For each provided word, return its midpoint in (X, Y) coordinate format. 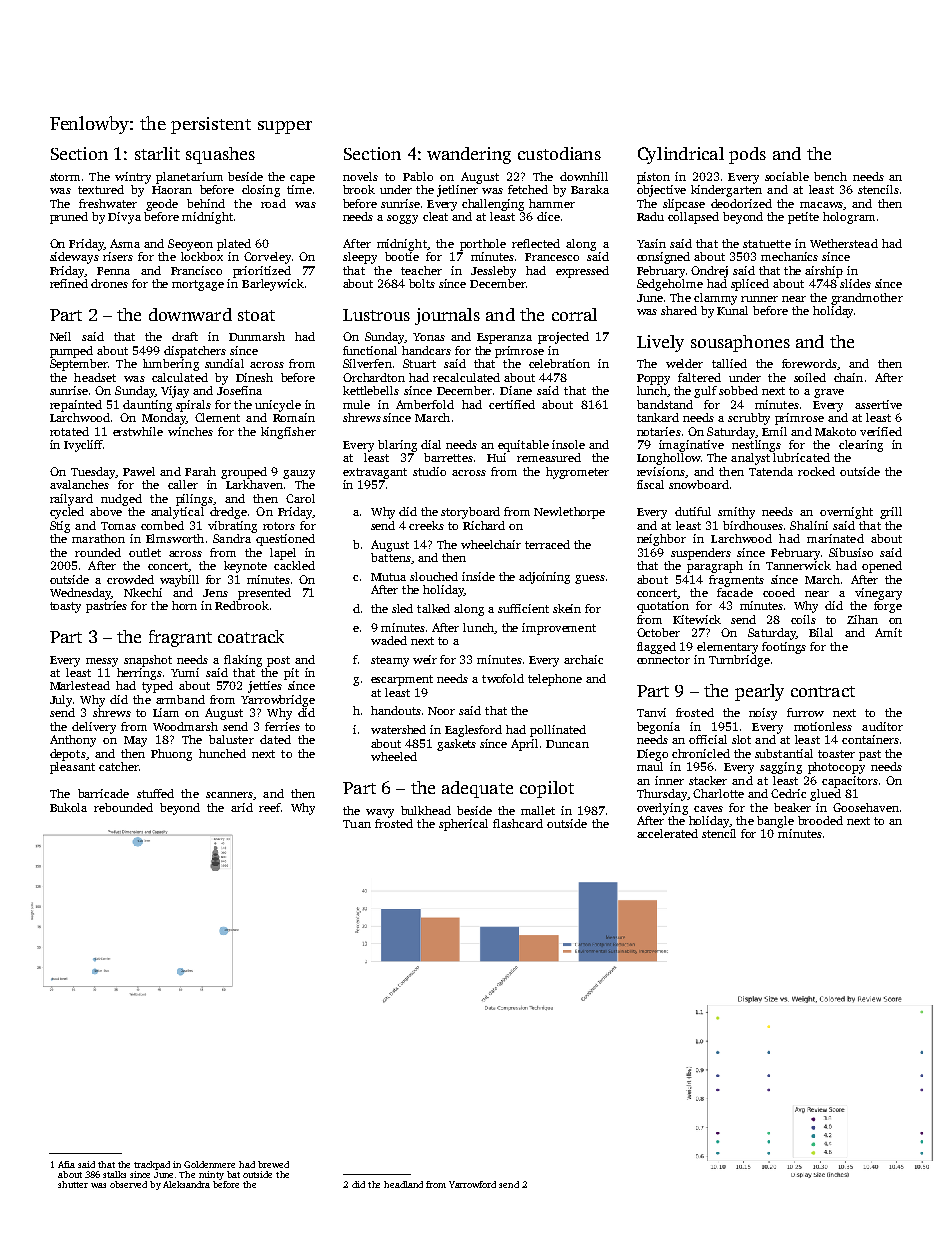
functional (370, 350)
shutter (73, 1184)
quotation (663, 607)
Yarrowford (472, 1184)
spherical (463, 825)
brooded (820, 820)
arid (242, 807)
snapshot (148, 661)
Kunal (732, 310)
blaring (397, 446)
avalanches (79, 484)
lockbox (202, 256)
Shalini (809, 525)
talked (433, 608)
